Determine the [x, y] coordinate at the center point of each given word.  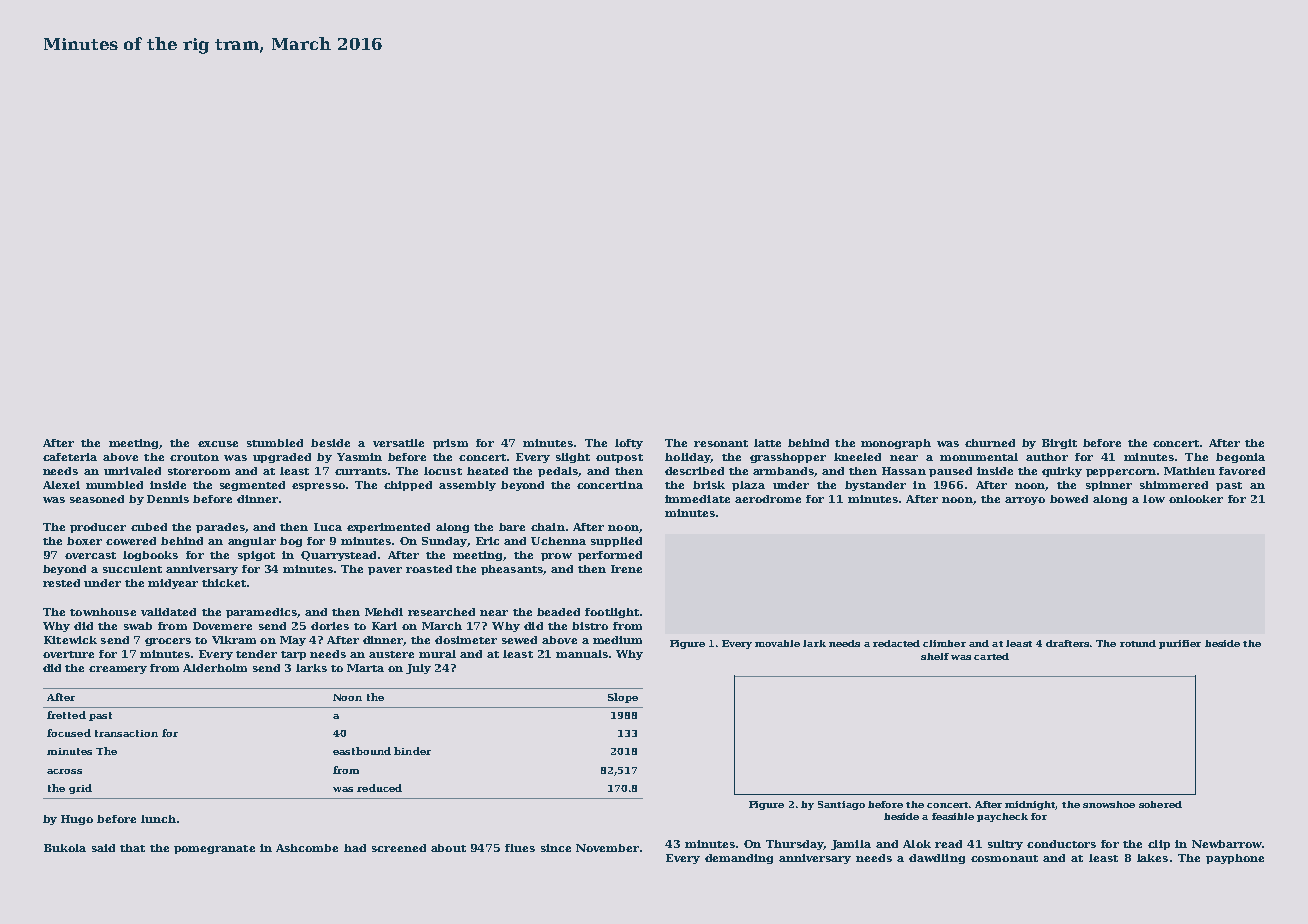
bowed [1069, 499]
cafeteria [70, 457]
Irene [626, 569]
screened [399, 848]
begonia [1240, 458]
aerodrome [768, 499]
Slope [623, 698]
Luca [328, 527]
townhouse [103, 612]
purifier [1180, 644]
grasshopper [788, 458]
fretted [66, 715]
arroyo [1025, 501]
